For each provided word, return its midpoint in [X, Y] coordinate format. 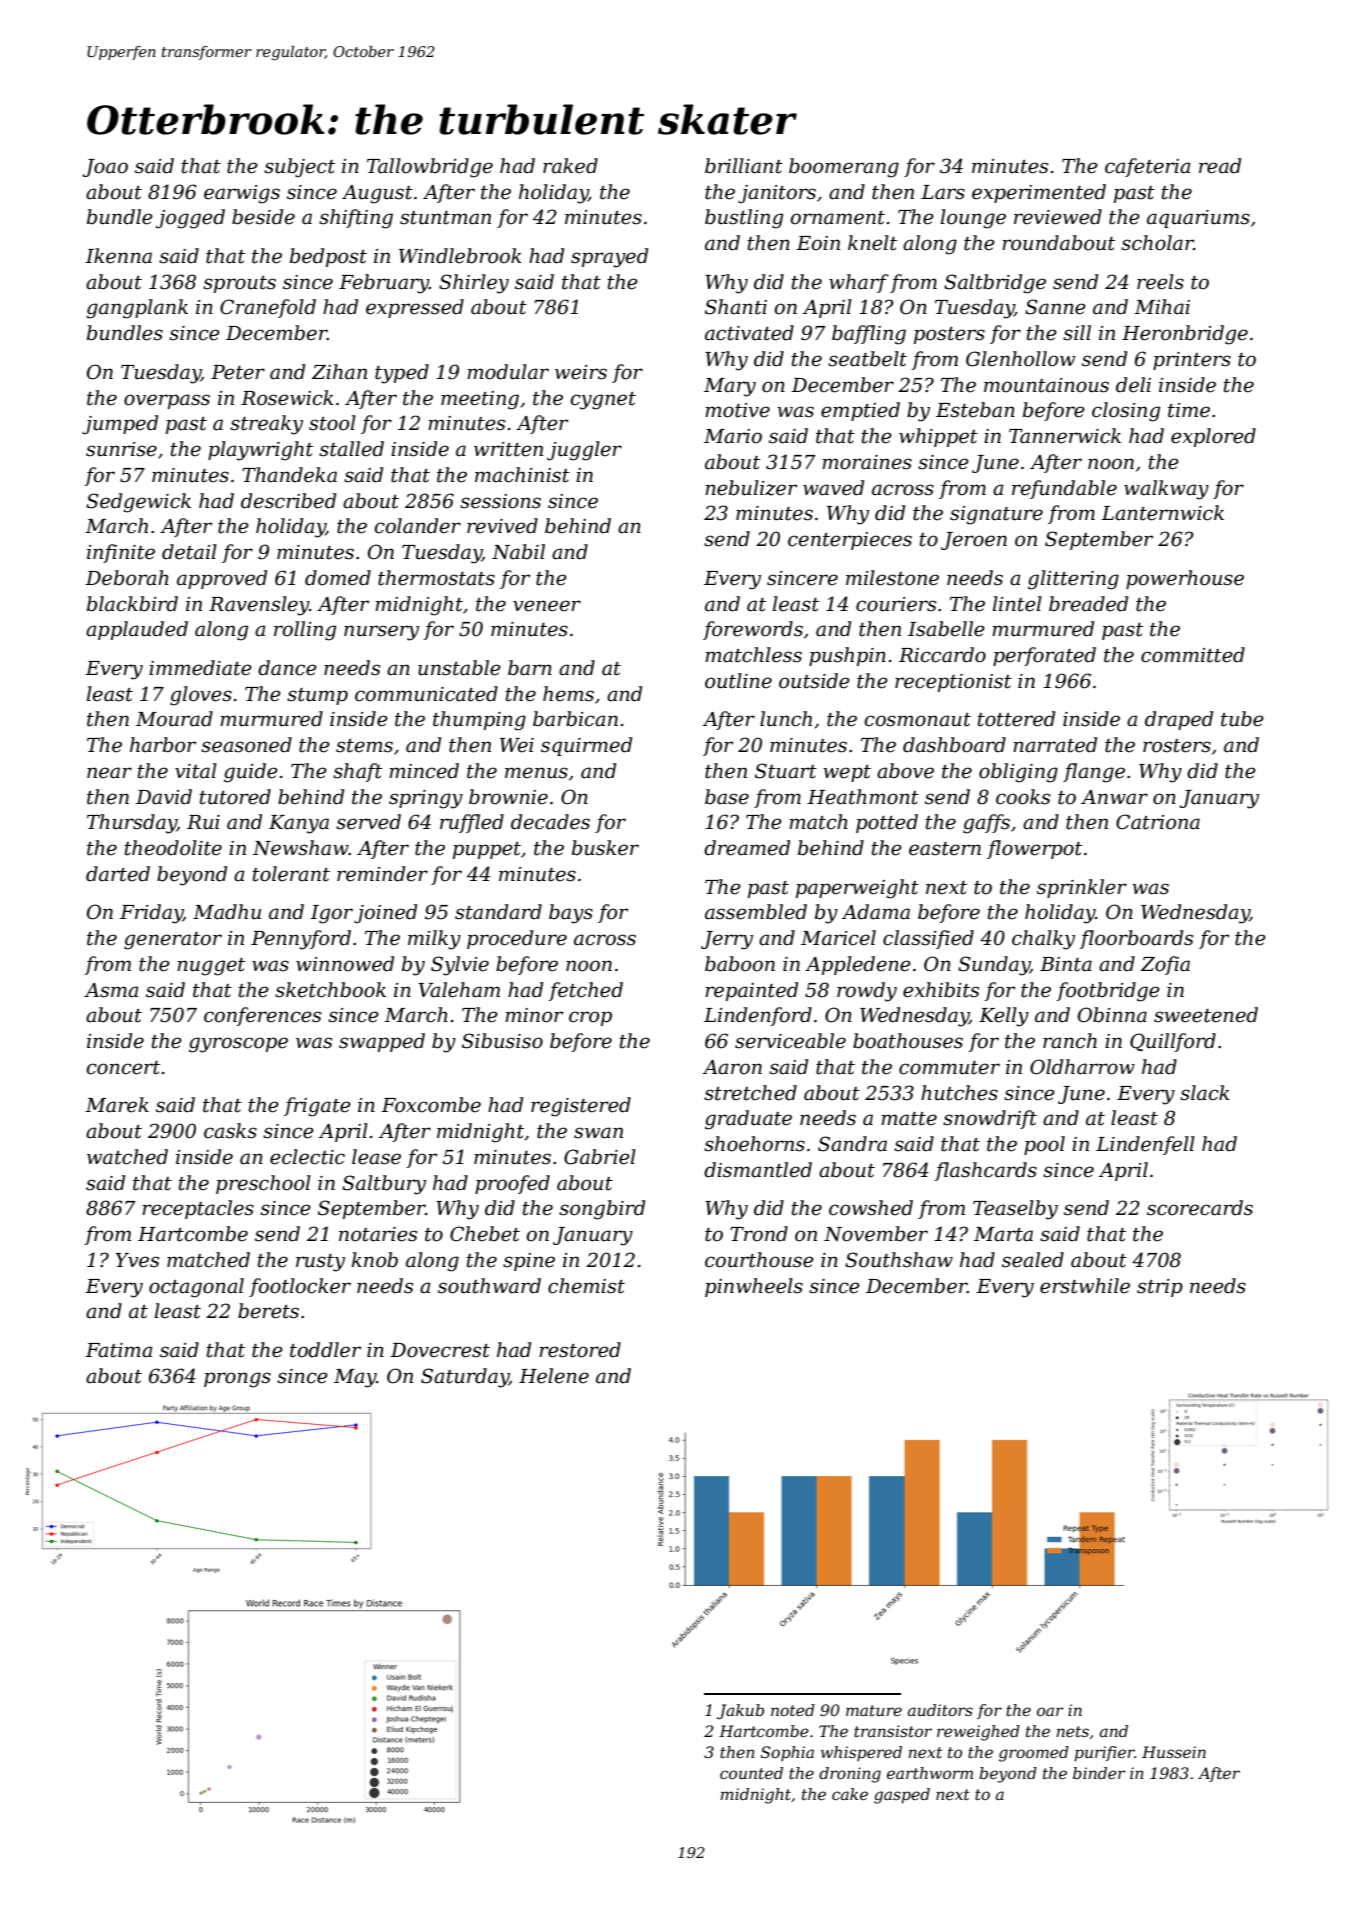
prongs [237, 1380]
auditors [940, 1710]
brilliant [744, 166]
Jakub [740, 1712]
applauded [137, 630]
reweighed [978, 1733]
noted [793, 1710]
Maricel [838, 938]
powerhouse [1185, 579]
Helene [554, 1376]
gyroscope [238, 1045]
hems [568, 694]
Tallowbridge [430, 168]
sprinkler [1082, 888]
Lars [943, 192]
